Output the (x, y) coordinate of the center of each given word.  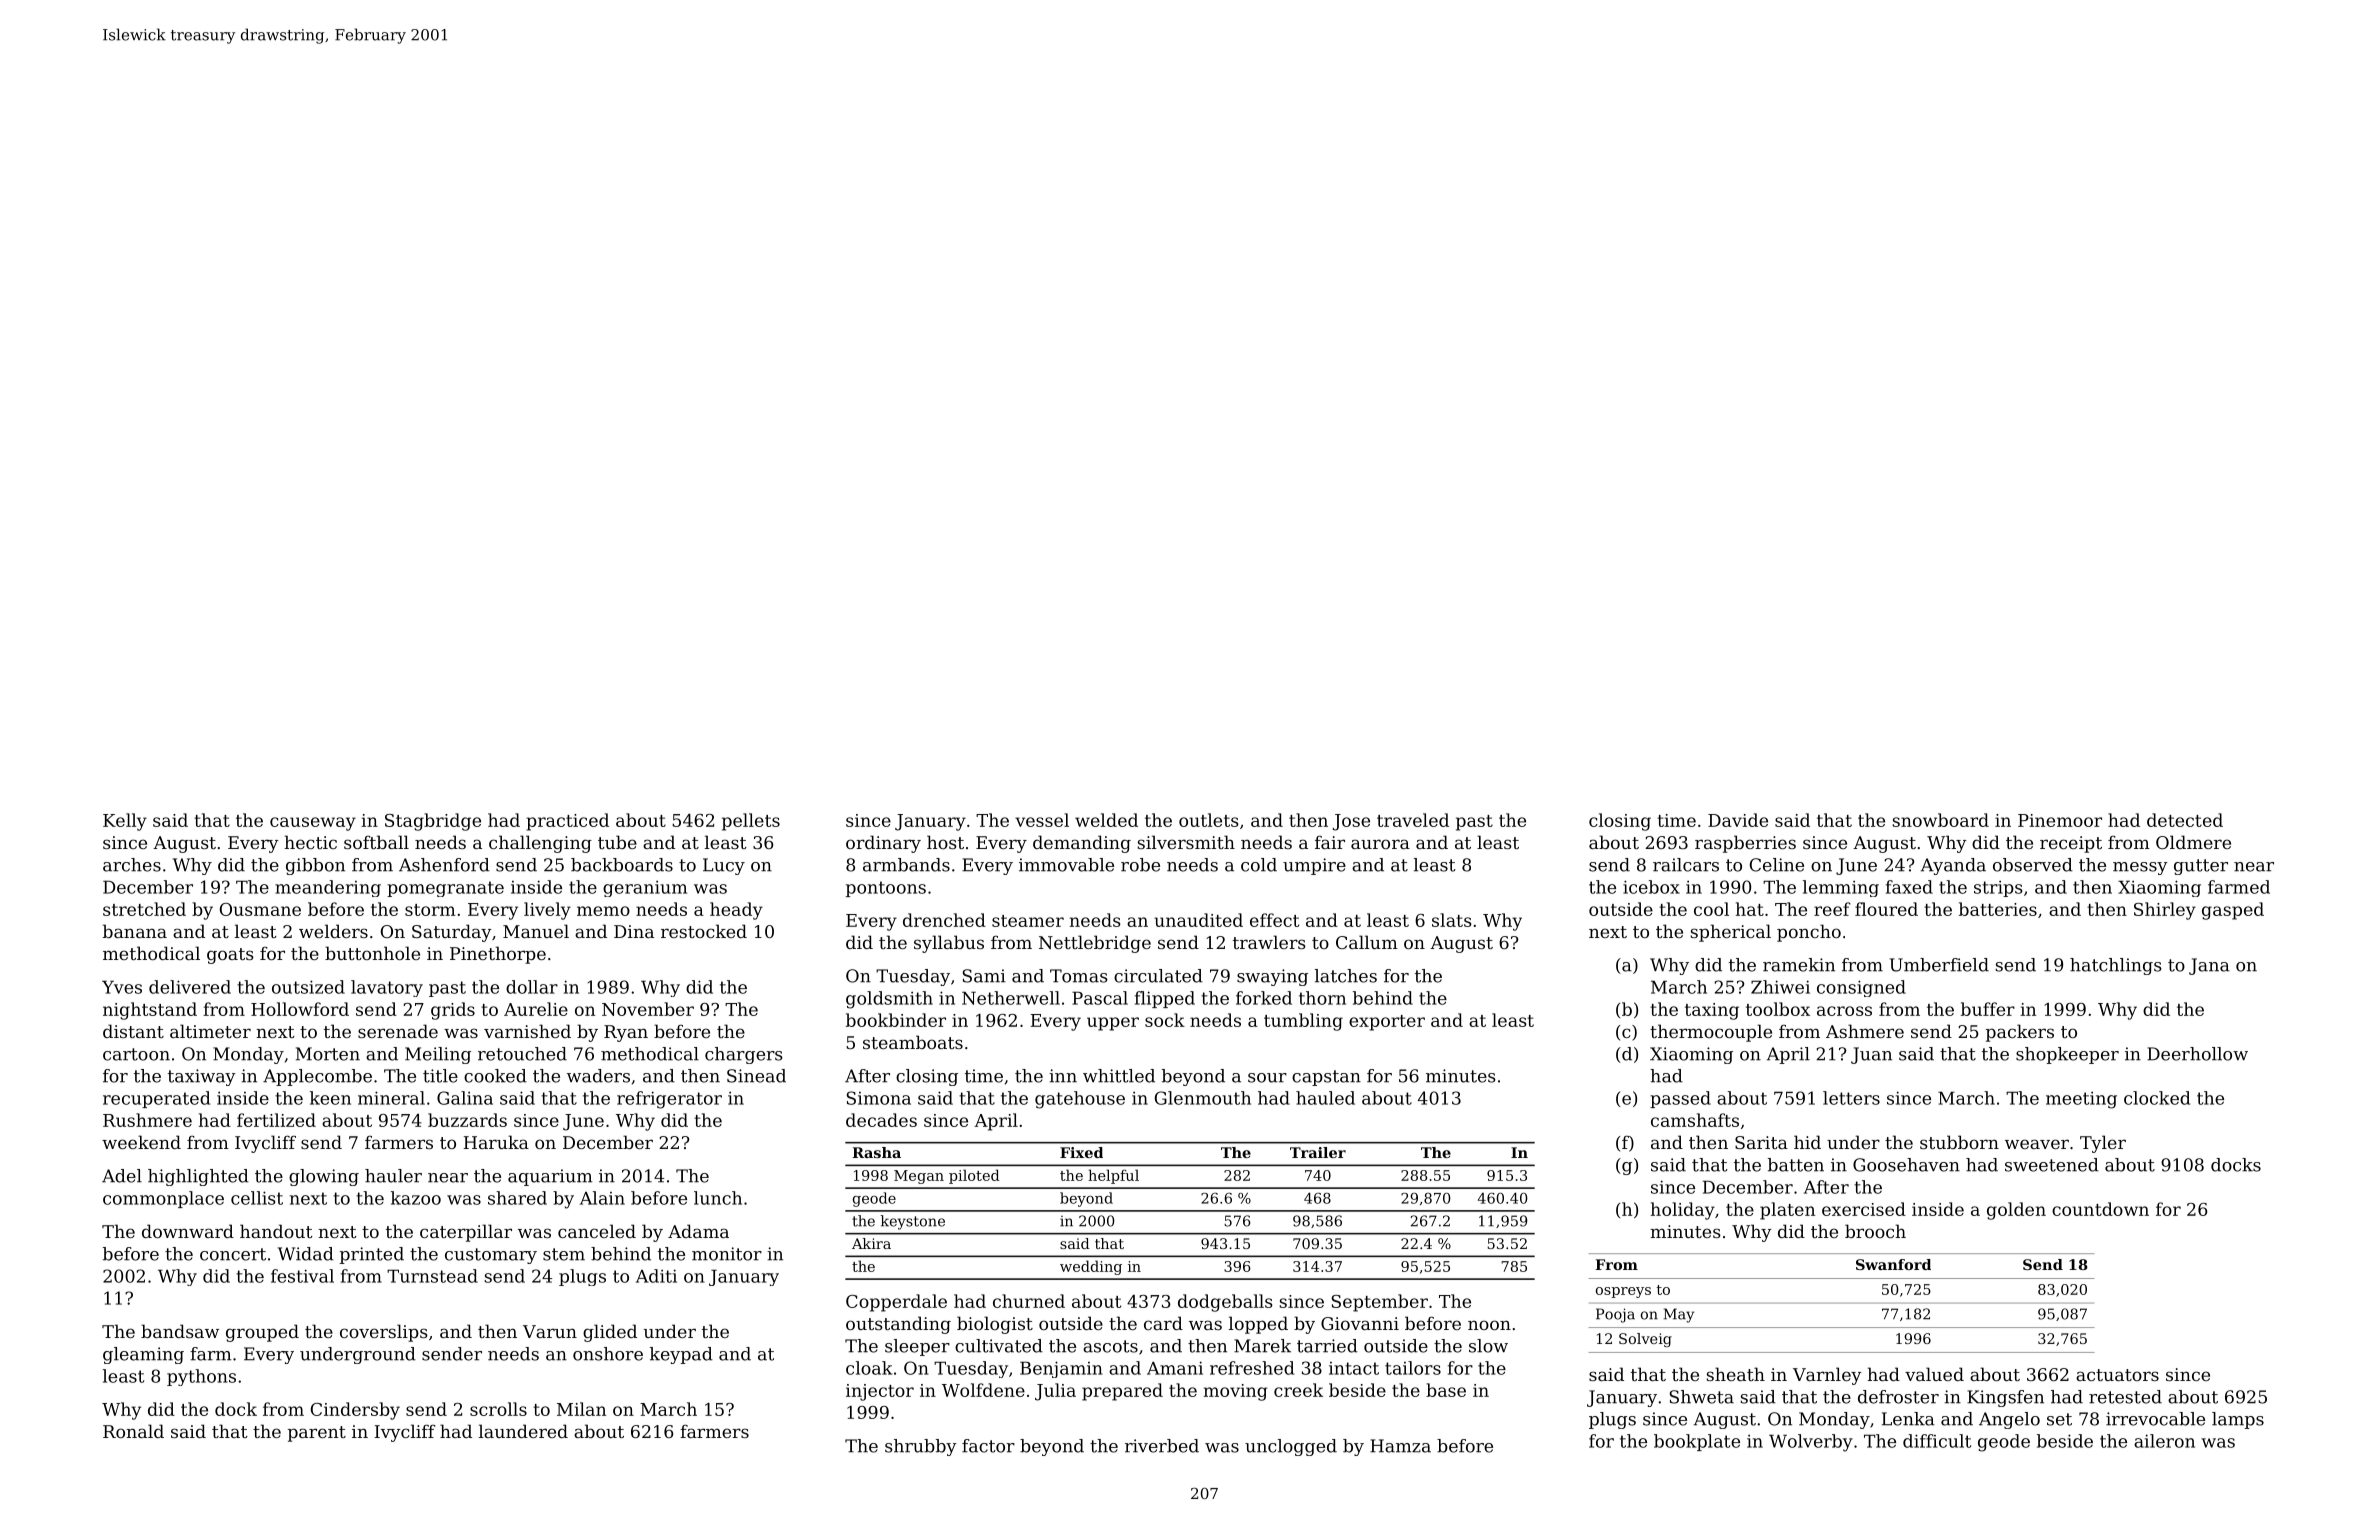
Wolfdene (983, 1390)
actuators (2117, 1375)
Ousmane (260, 909)
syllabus (949, 944)
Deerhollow (2197, 1054)
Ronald (133, 1431)
